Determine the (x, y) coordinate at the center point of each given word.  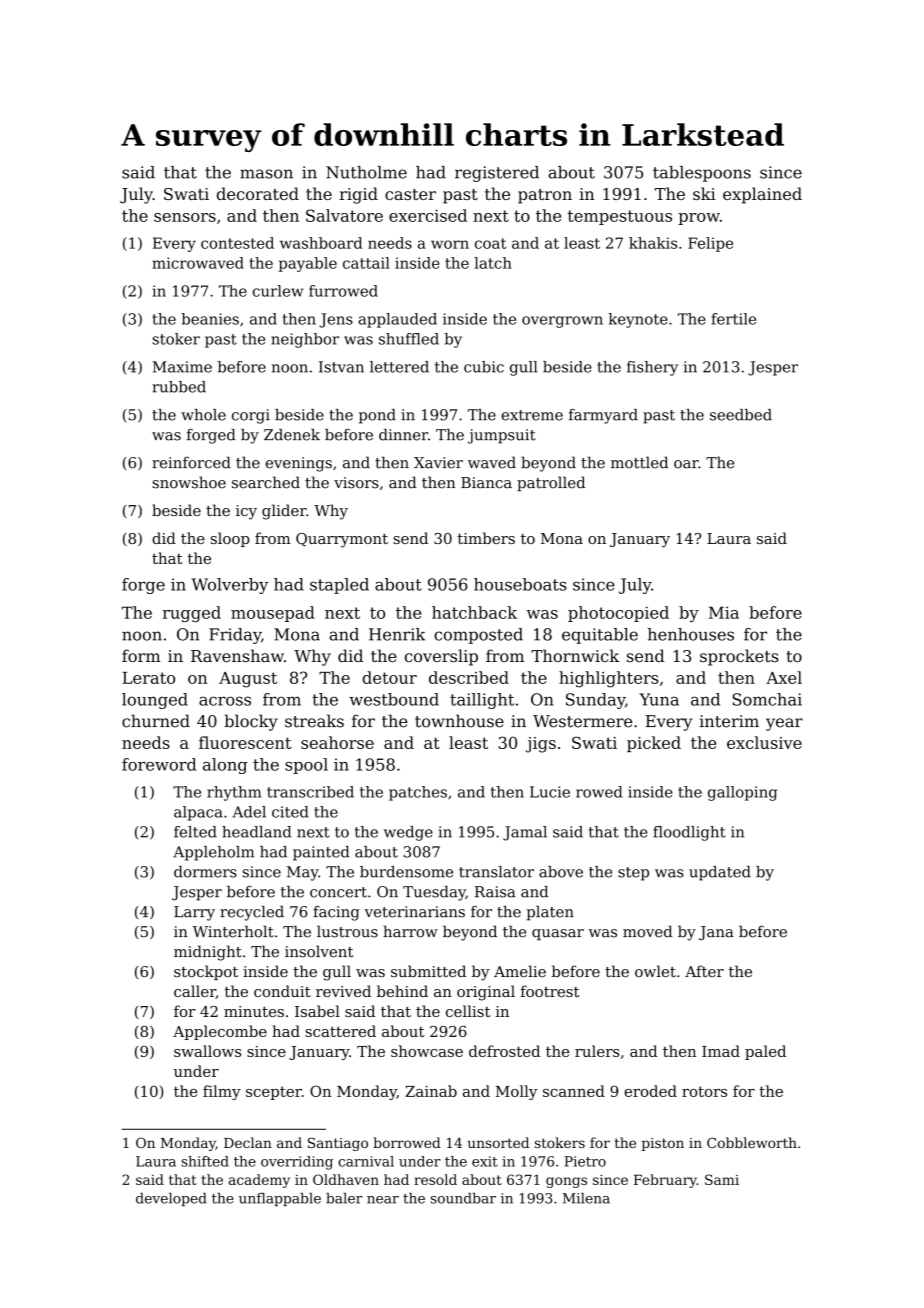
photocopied (618, 614)
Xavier (438, 463)
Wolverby (230, 586)
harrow (410, 931)
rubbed (179, 387)
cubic (484, 367)
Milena (586, 1198)
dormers (205, 872)
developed (171, 1199)
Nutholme (366, 172)
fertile (734, 319)
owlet (655, 971)
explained (762, 195)
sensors (185, 217)
